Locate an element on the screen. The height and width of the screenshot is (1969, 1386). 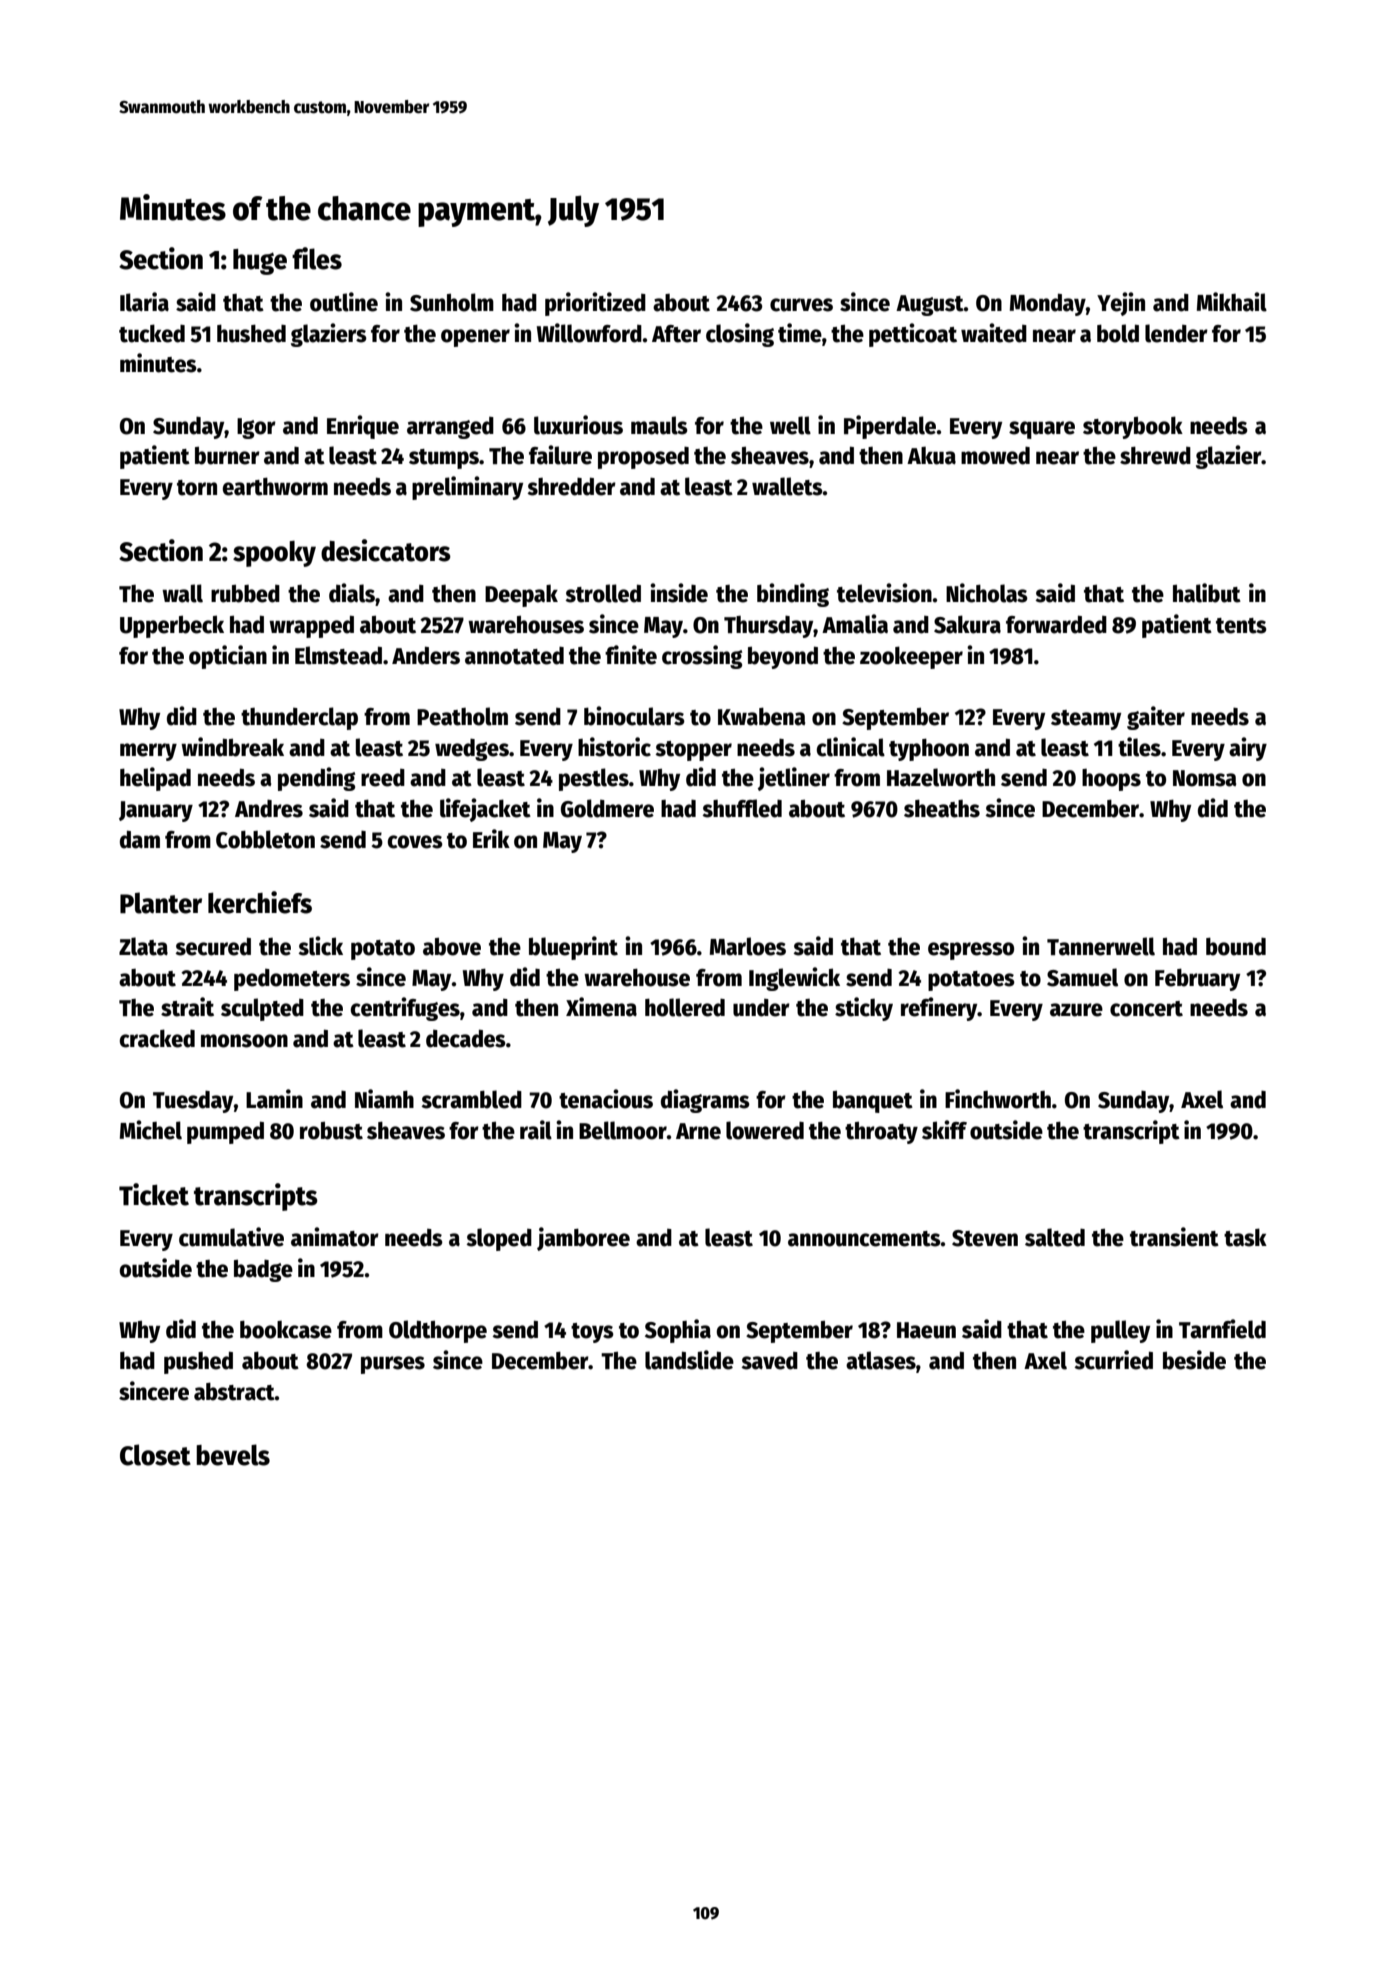
pestles is located at coordinates (594, 779).
